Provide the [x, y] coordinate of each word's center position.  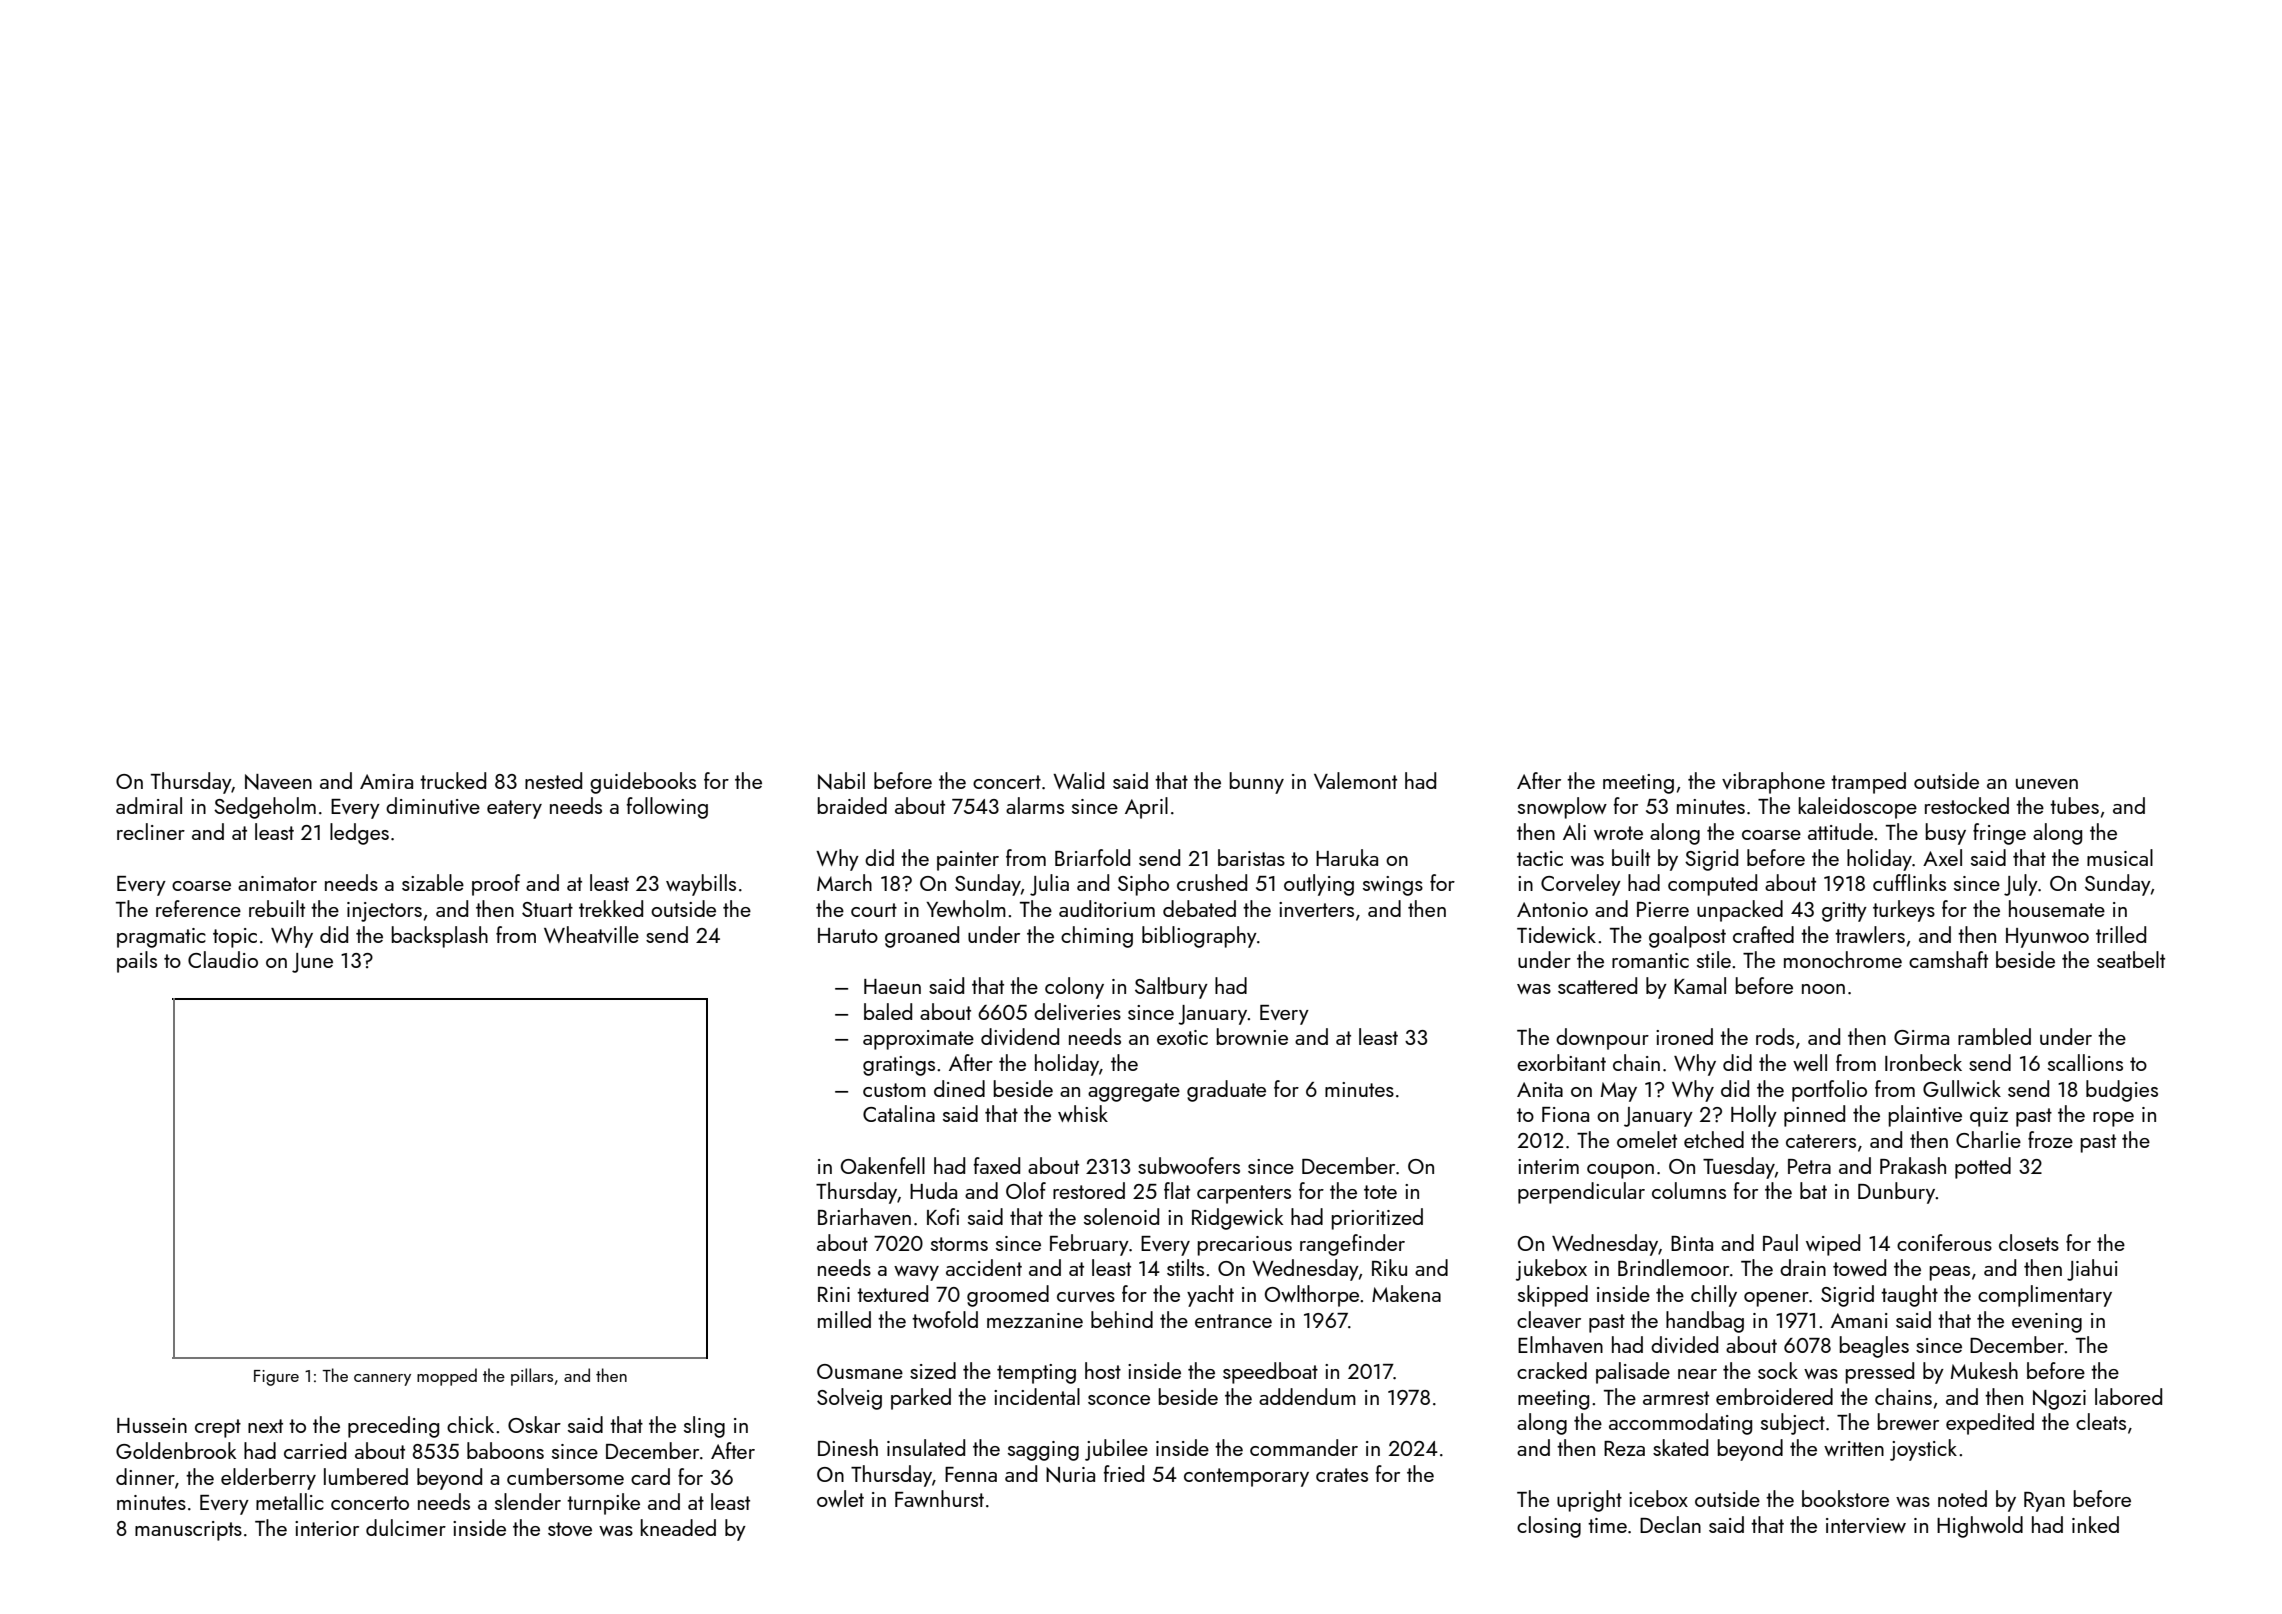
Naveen [278, 782]
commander [1304, 1447]
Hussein [152, 1425]
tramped [1868, 783]
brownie [1252, 1036]
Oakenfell [883, 1165]
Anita [1540, 1089]
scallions [2085, 1062]
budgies [2122, 1091]
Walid [1078, 780]
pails [137, 962]
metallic [290, 1501]
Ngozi [2059, 1400]
